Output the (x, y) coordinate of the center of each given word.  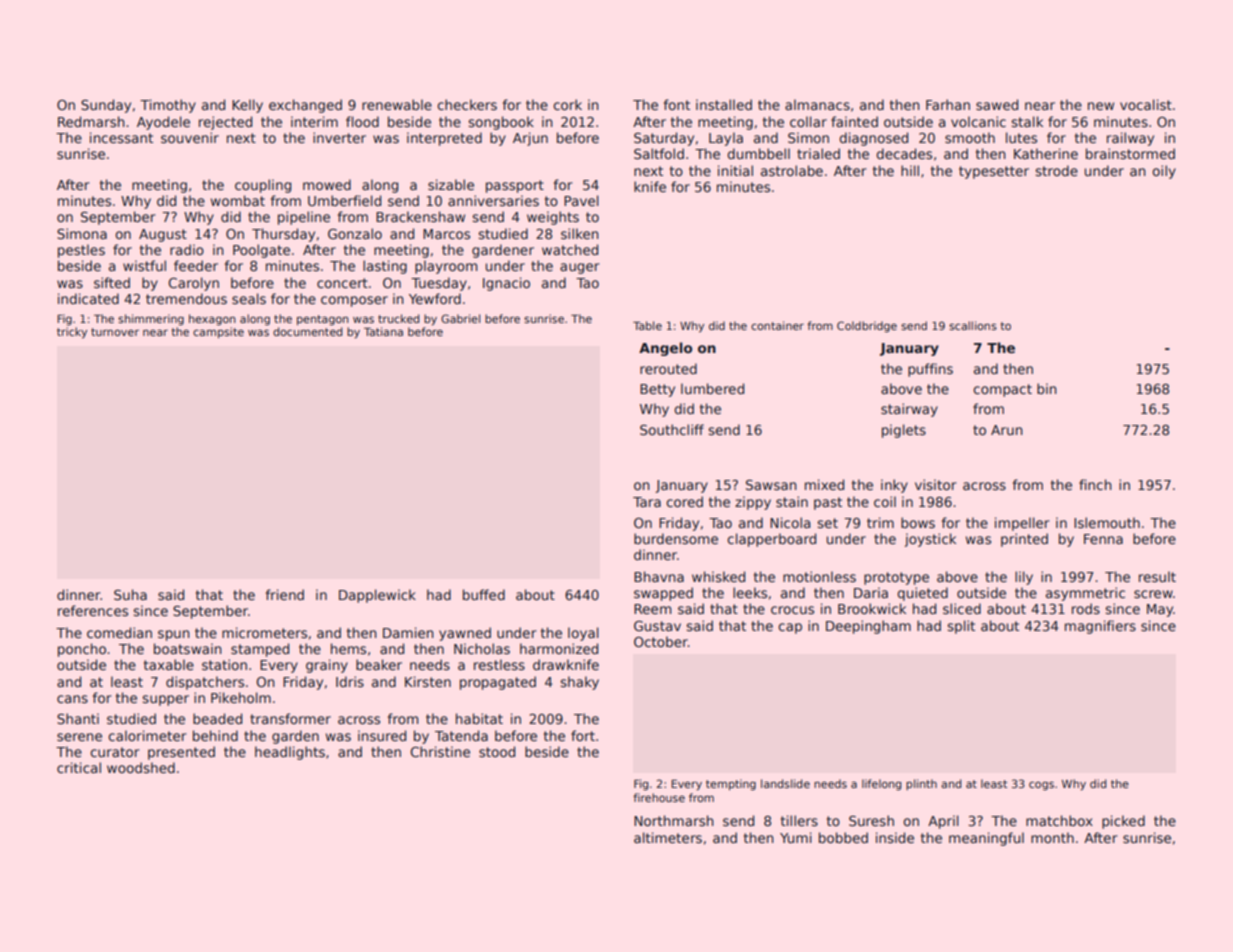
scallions (973, 325)
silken (580, 233)
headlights (290, 753)
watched (570, 249)
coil (885, 501)
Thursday (283, 235)
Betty (657, 390)
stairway (909, 410)
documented (307, 331)
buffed (484, 594)
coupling (263, 186)
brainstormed (1130, 153)
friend (285, 594)
